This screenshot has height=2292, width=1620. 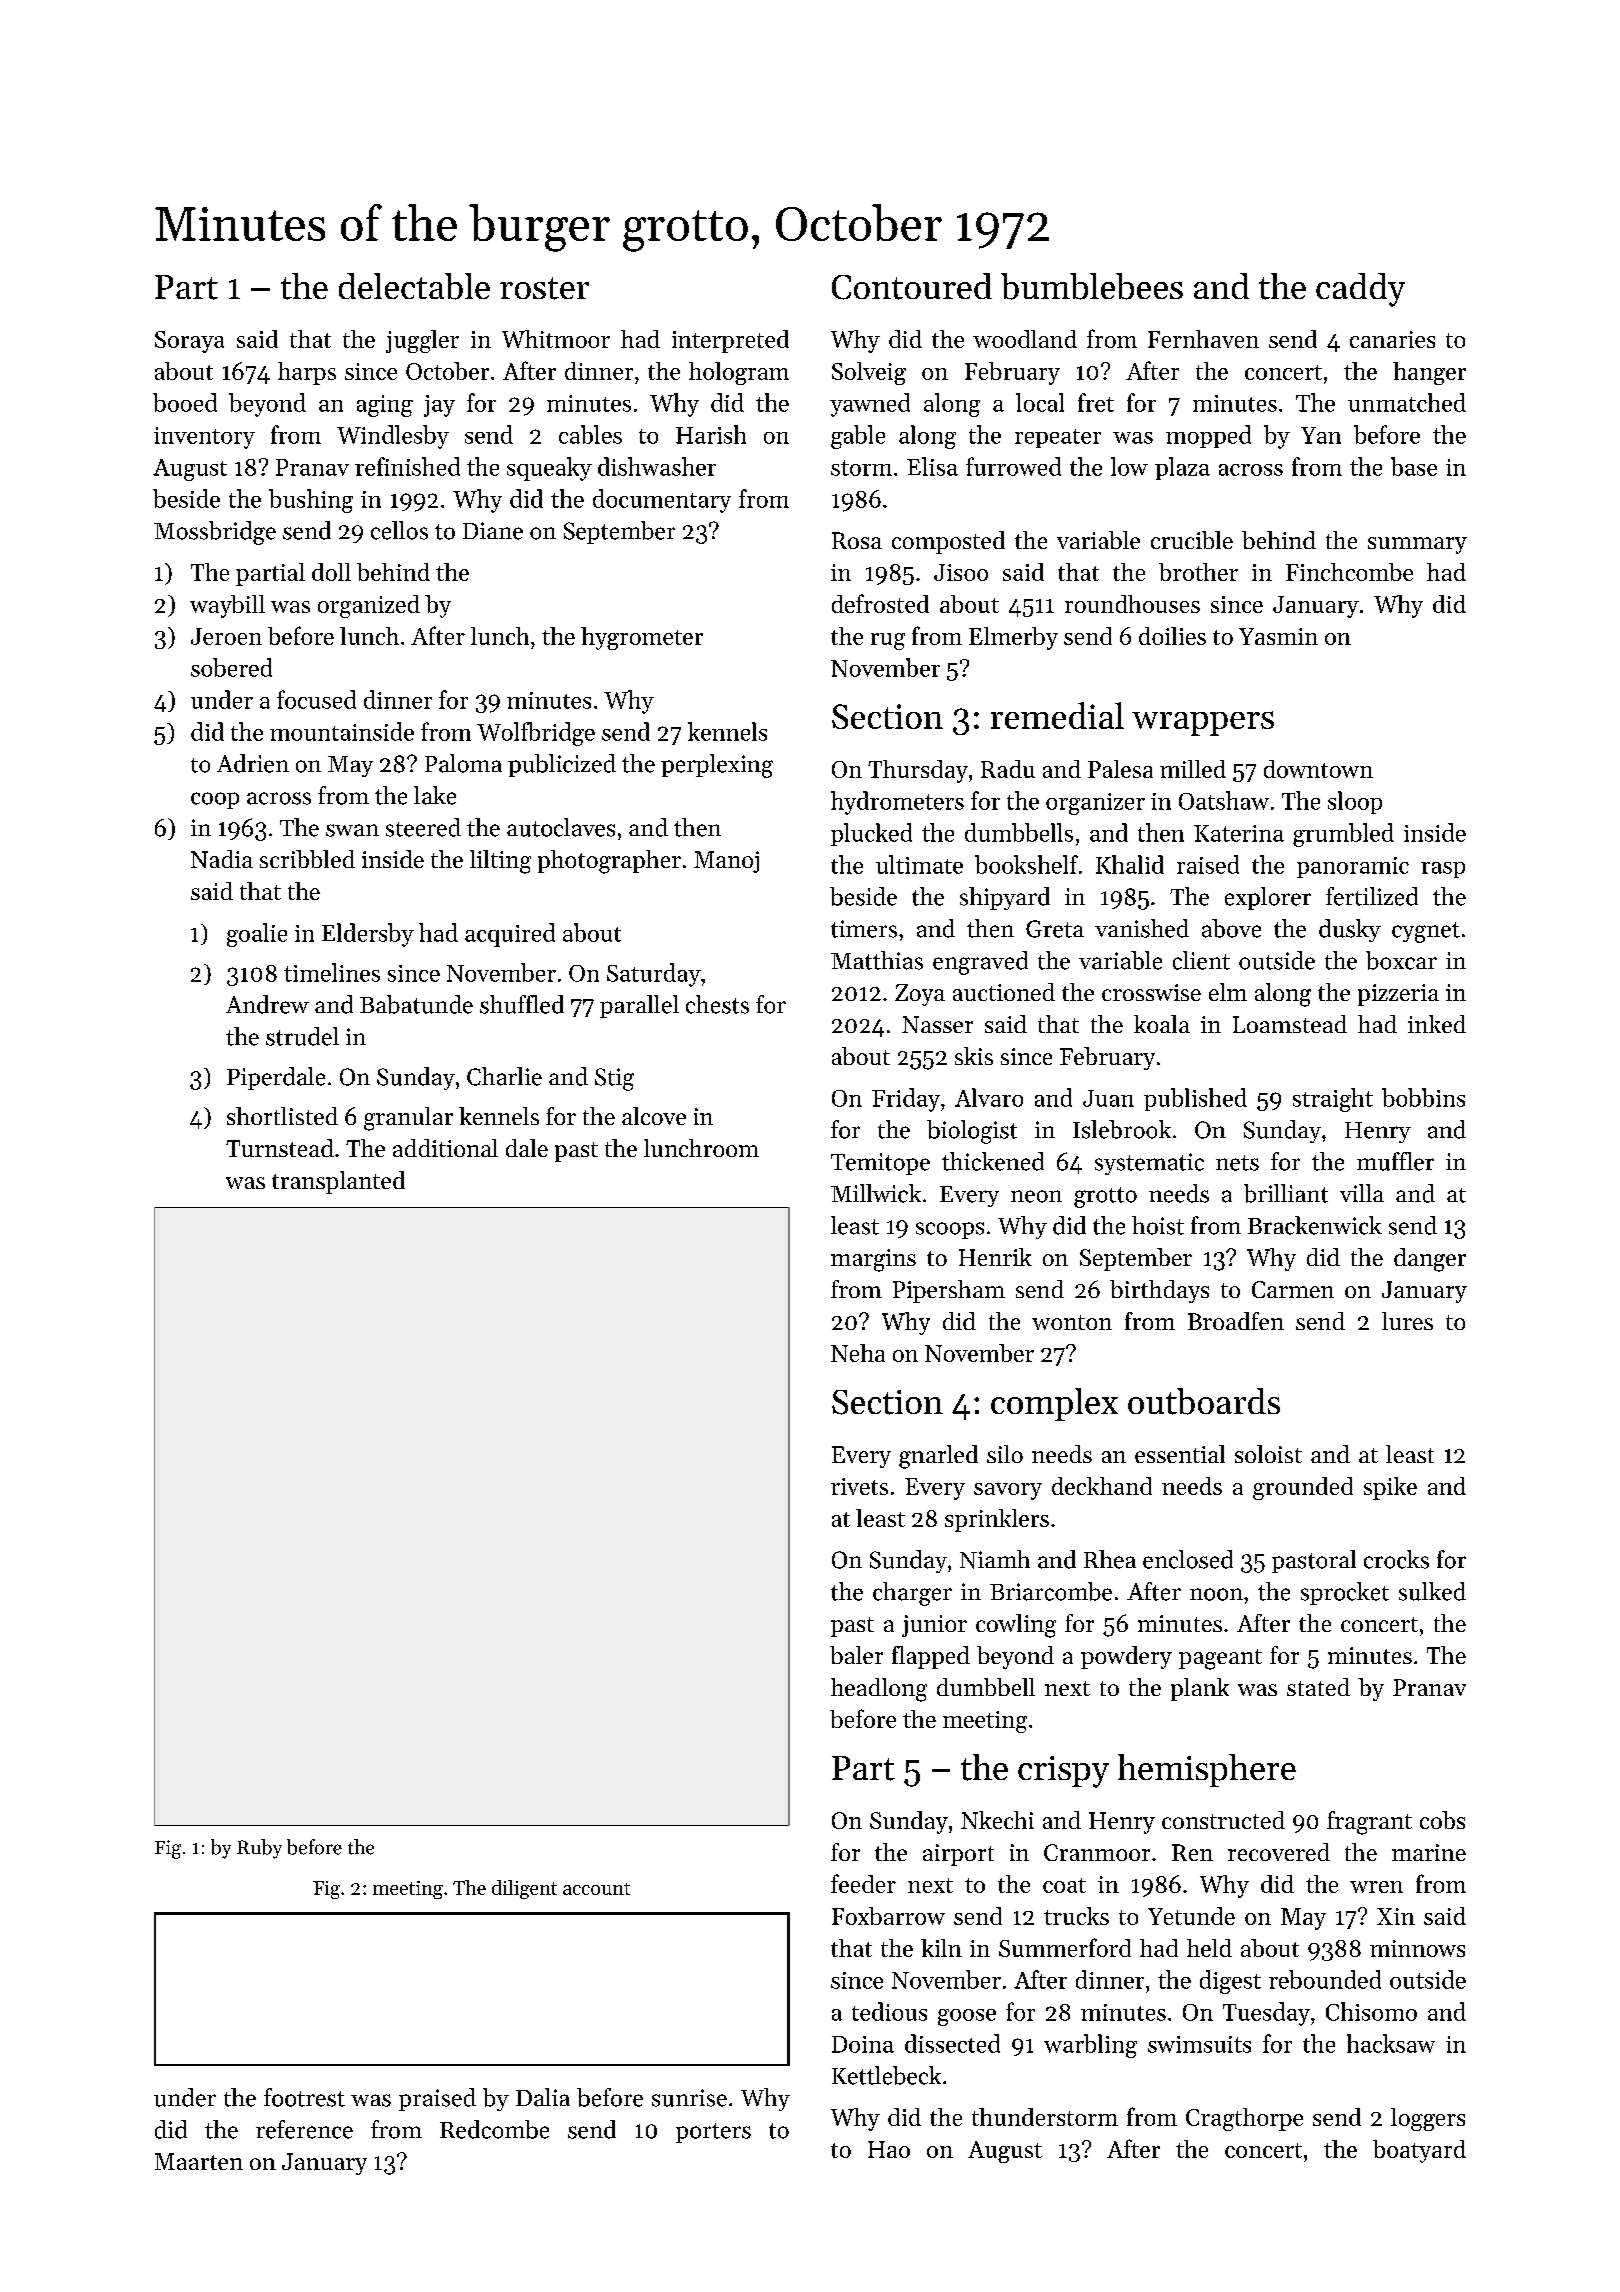 What do you see at coordinates (544, 288) in the screenshot?
I see `roster` at bounding box center [544, 288].
